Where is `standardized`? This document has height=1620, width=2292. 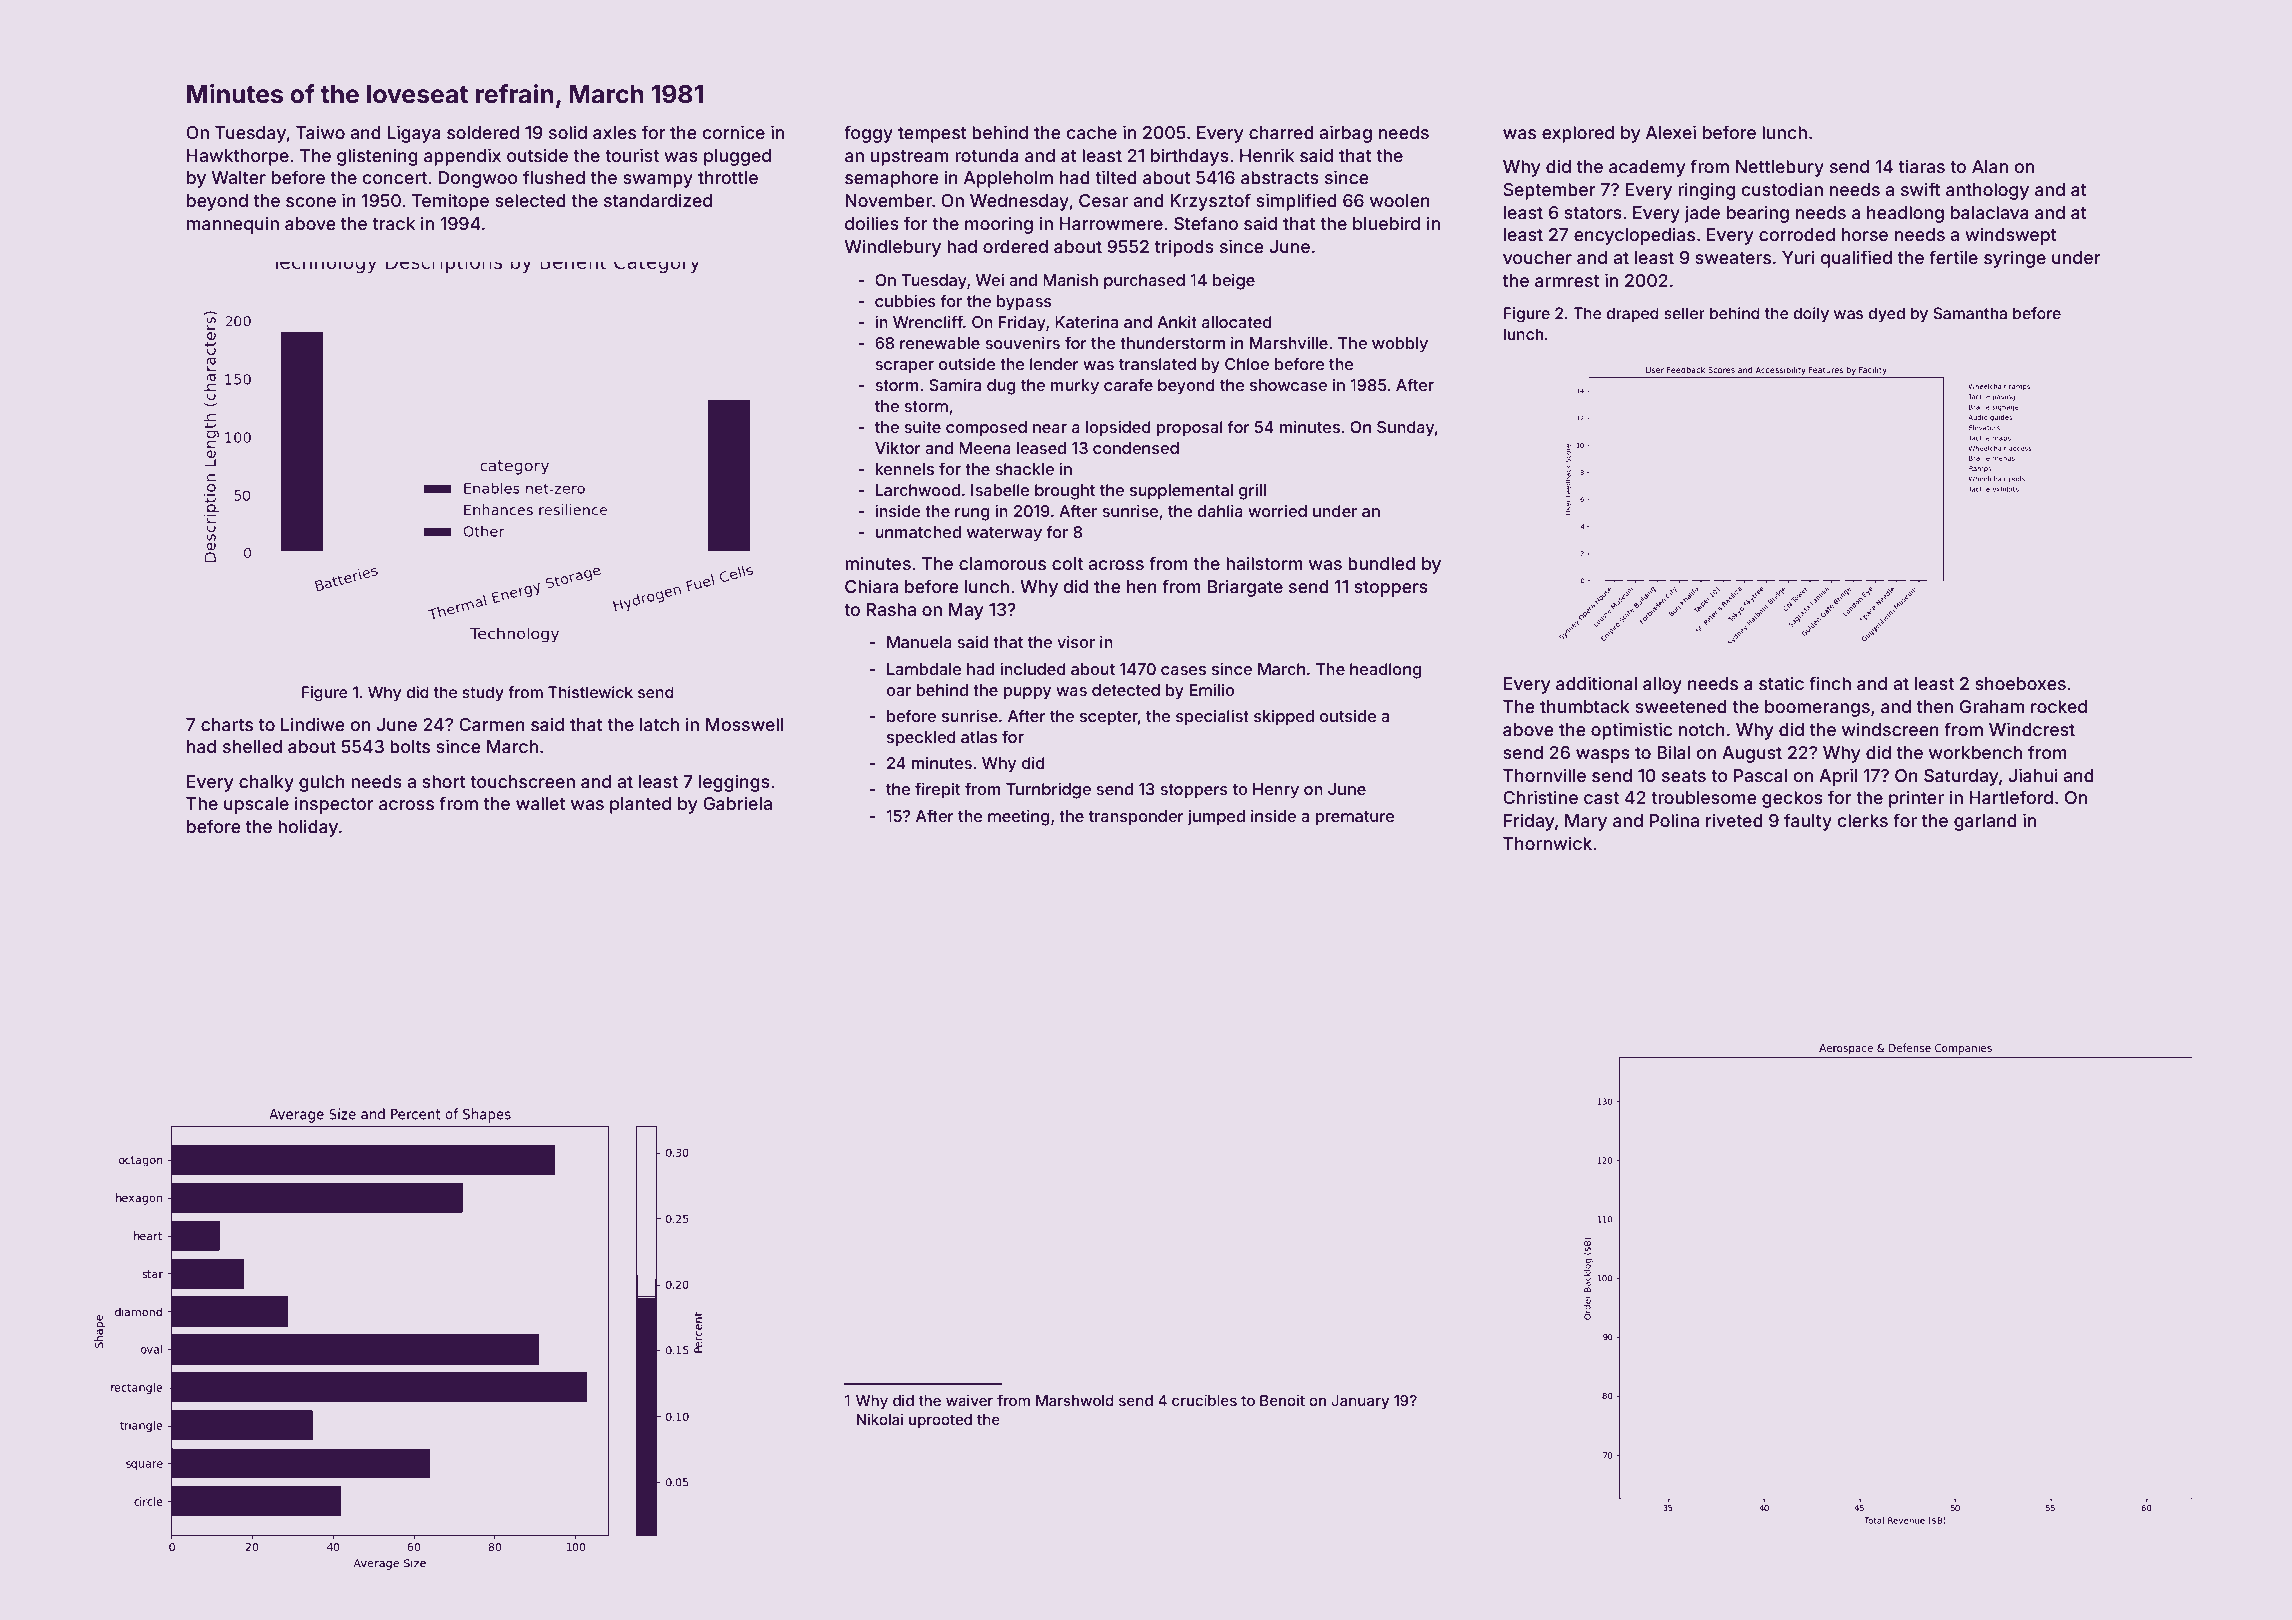
standardized is located at coordinates (658, 200).
